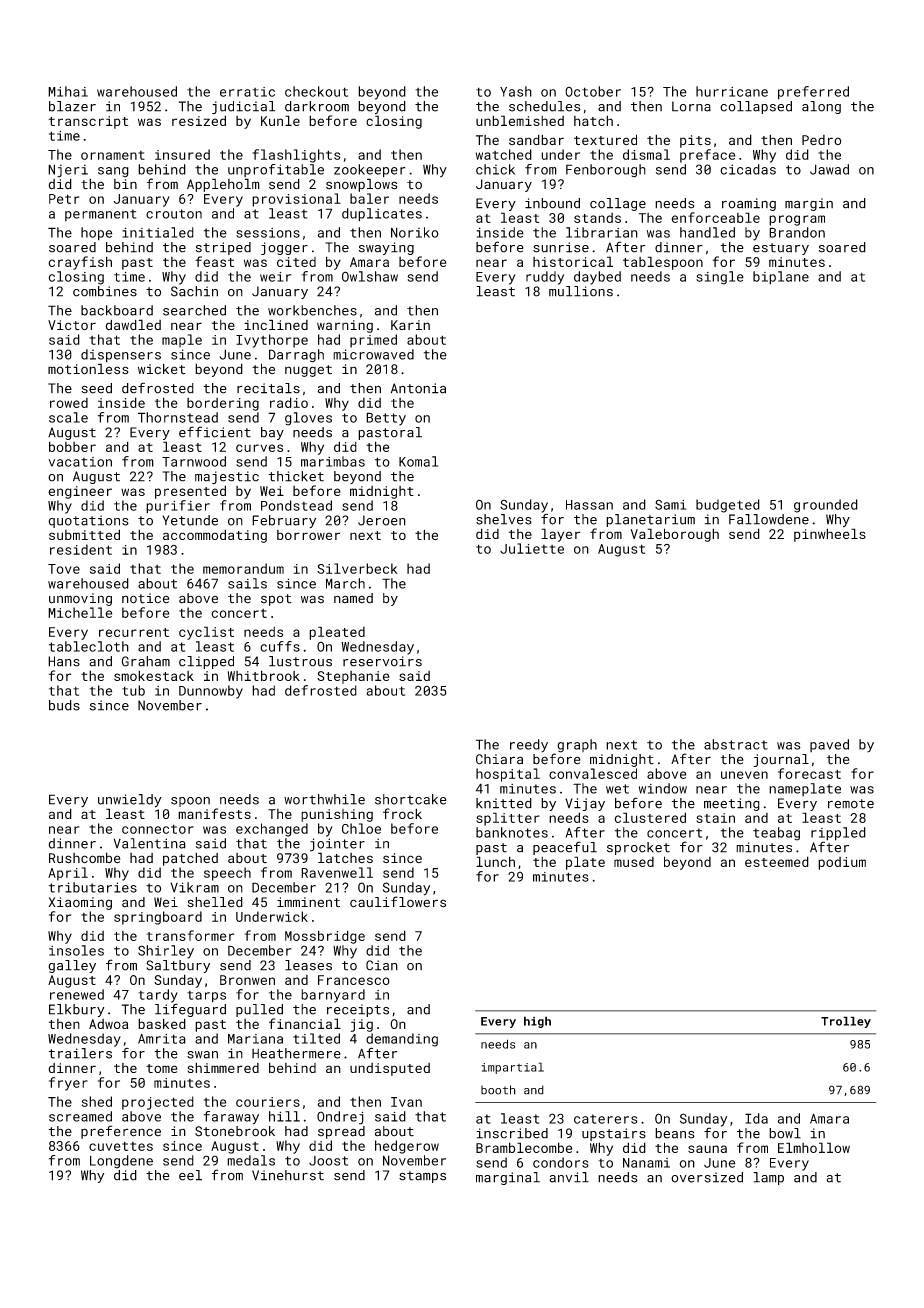 The height and width of the screenshot is (1308, 924). What do you see at coordinates (211, 692) in the screenshot?
I see `Dunnowby` at bounding box center [211, 692].
